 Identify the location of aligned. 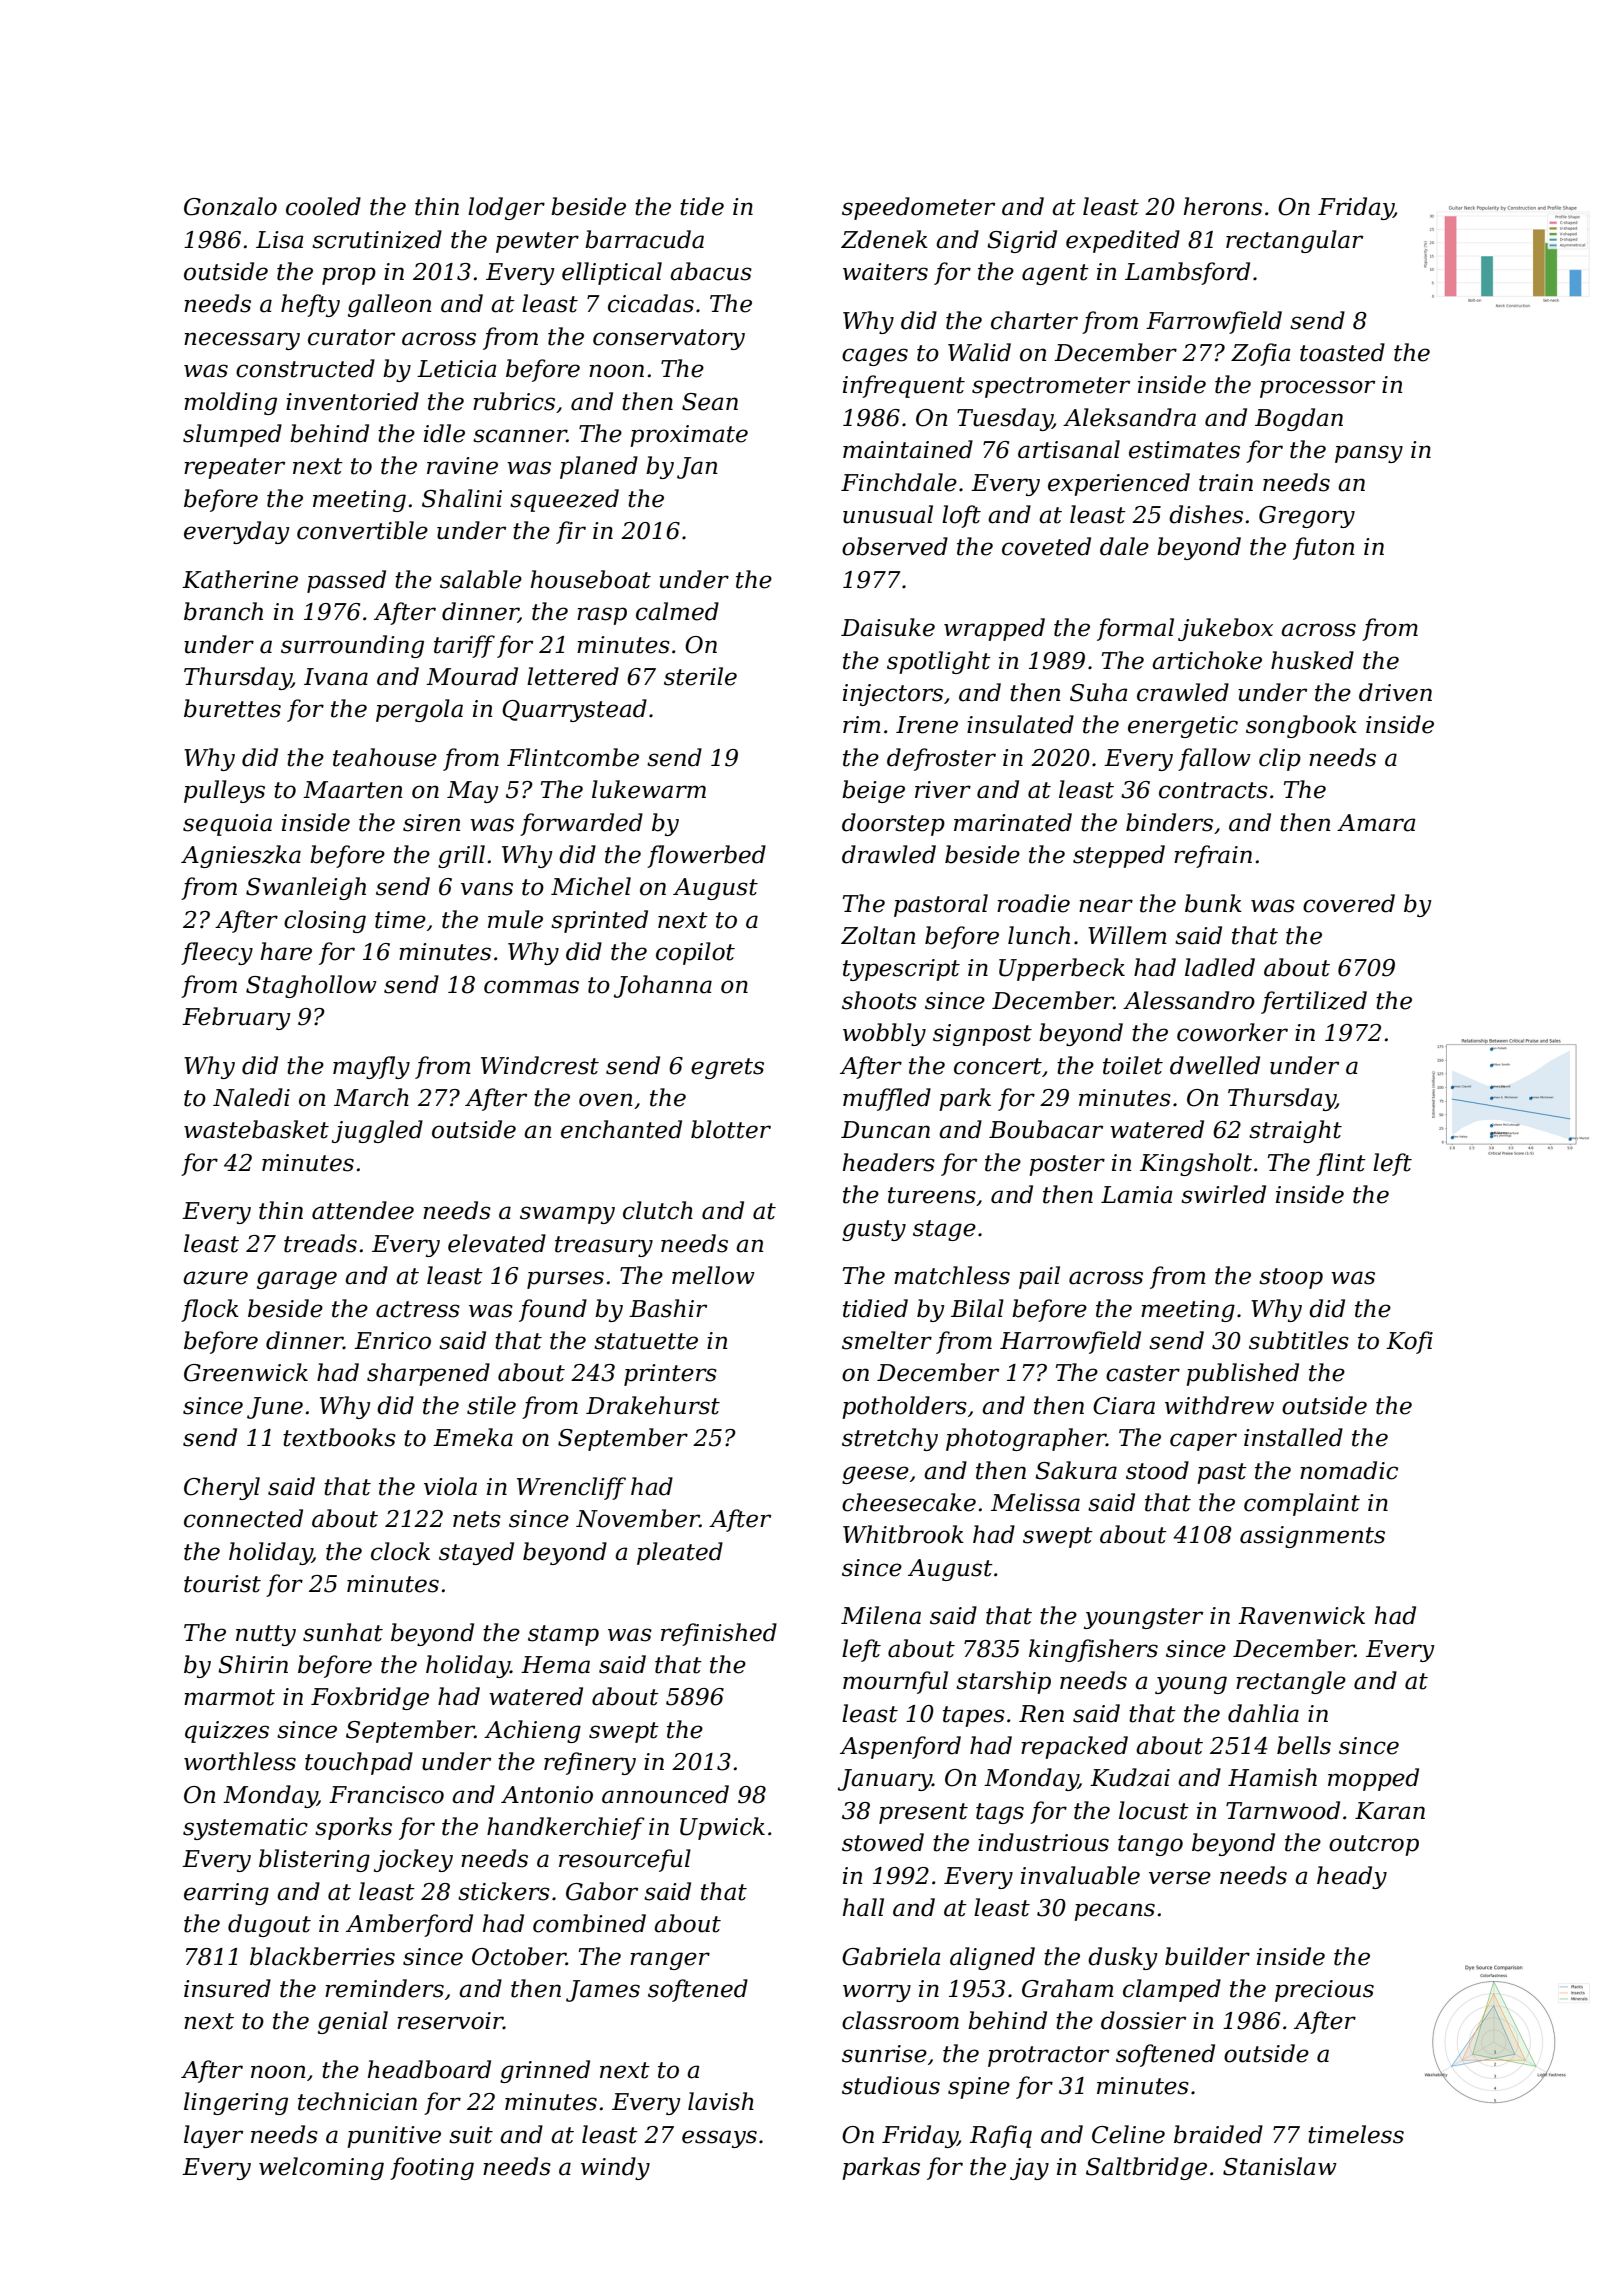
(992, 1958).
